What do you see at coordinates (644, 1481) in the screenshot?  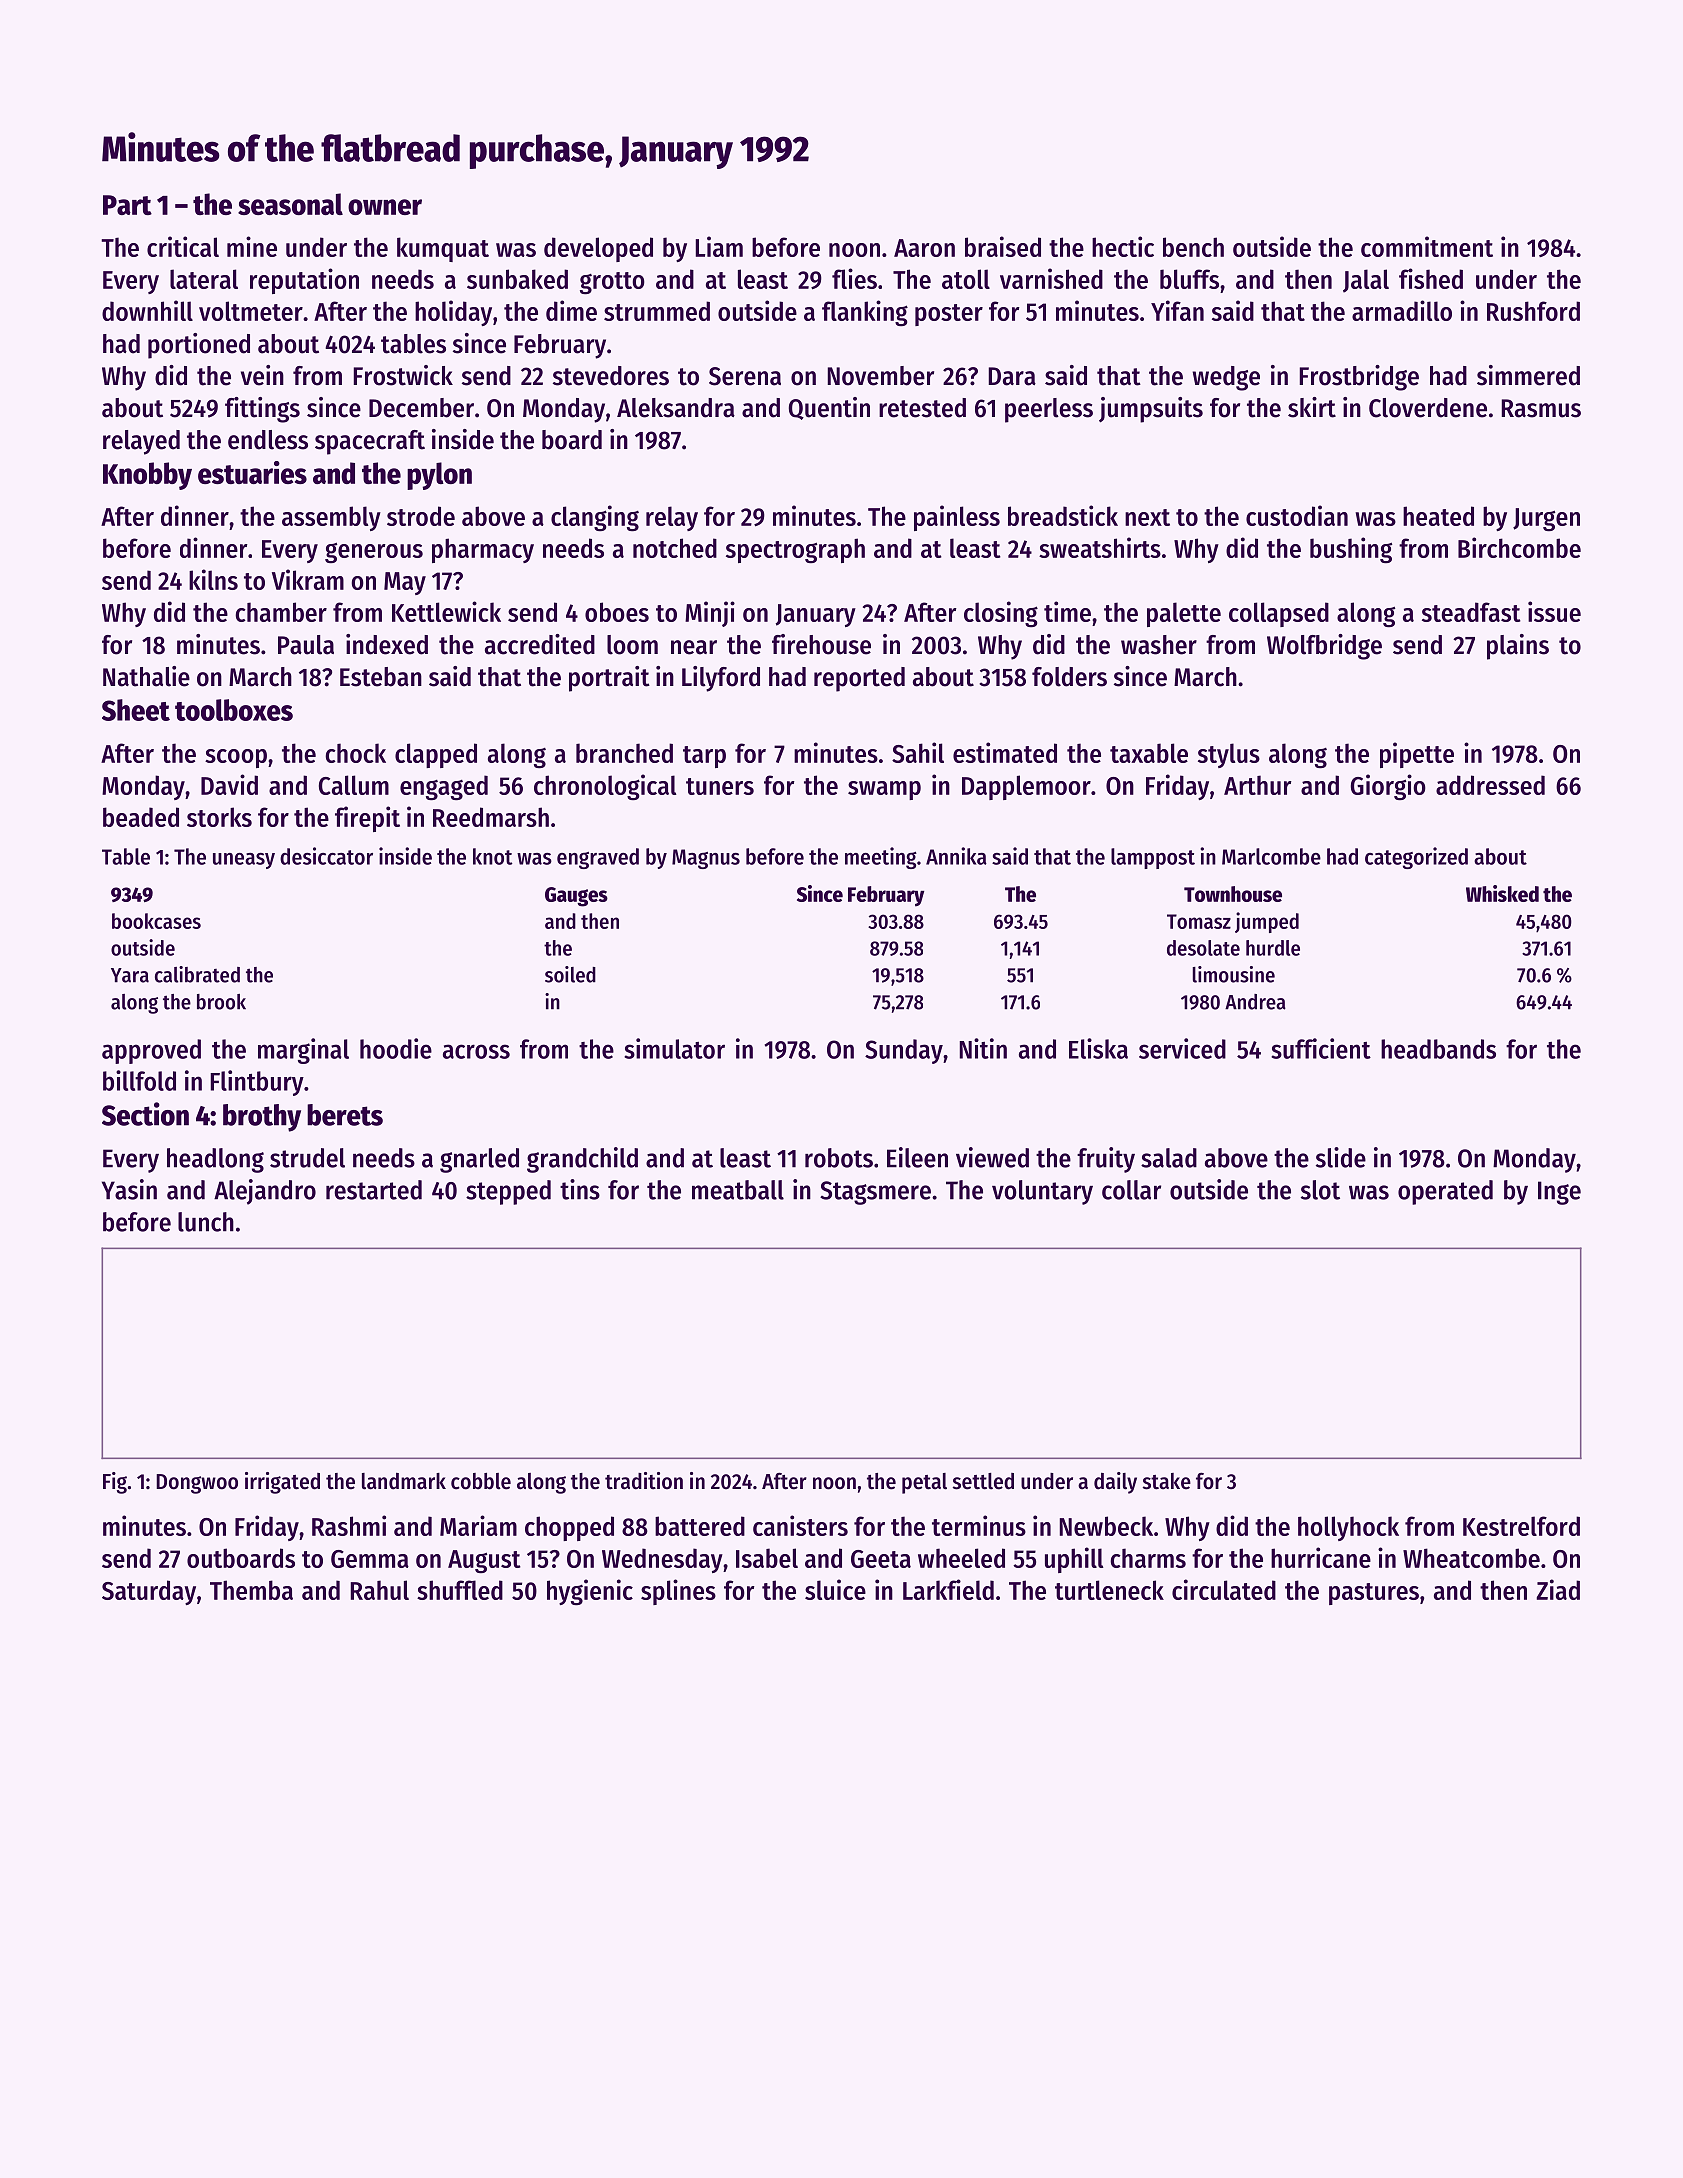 I see `tradition` at bounding box center [644, 1481].
